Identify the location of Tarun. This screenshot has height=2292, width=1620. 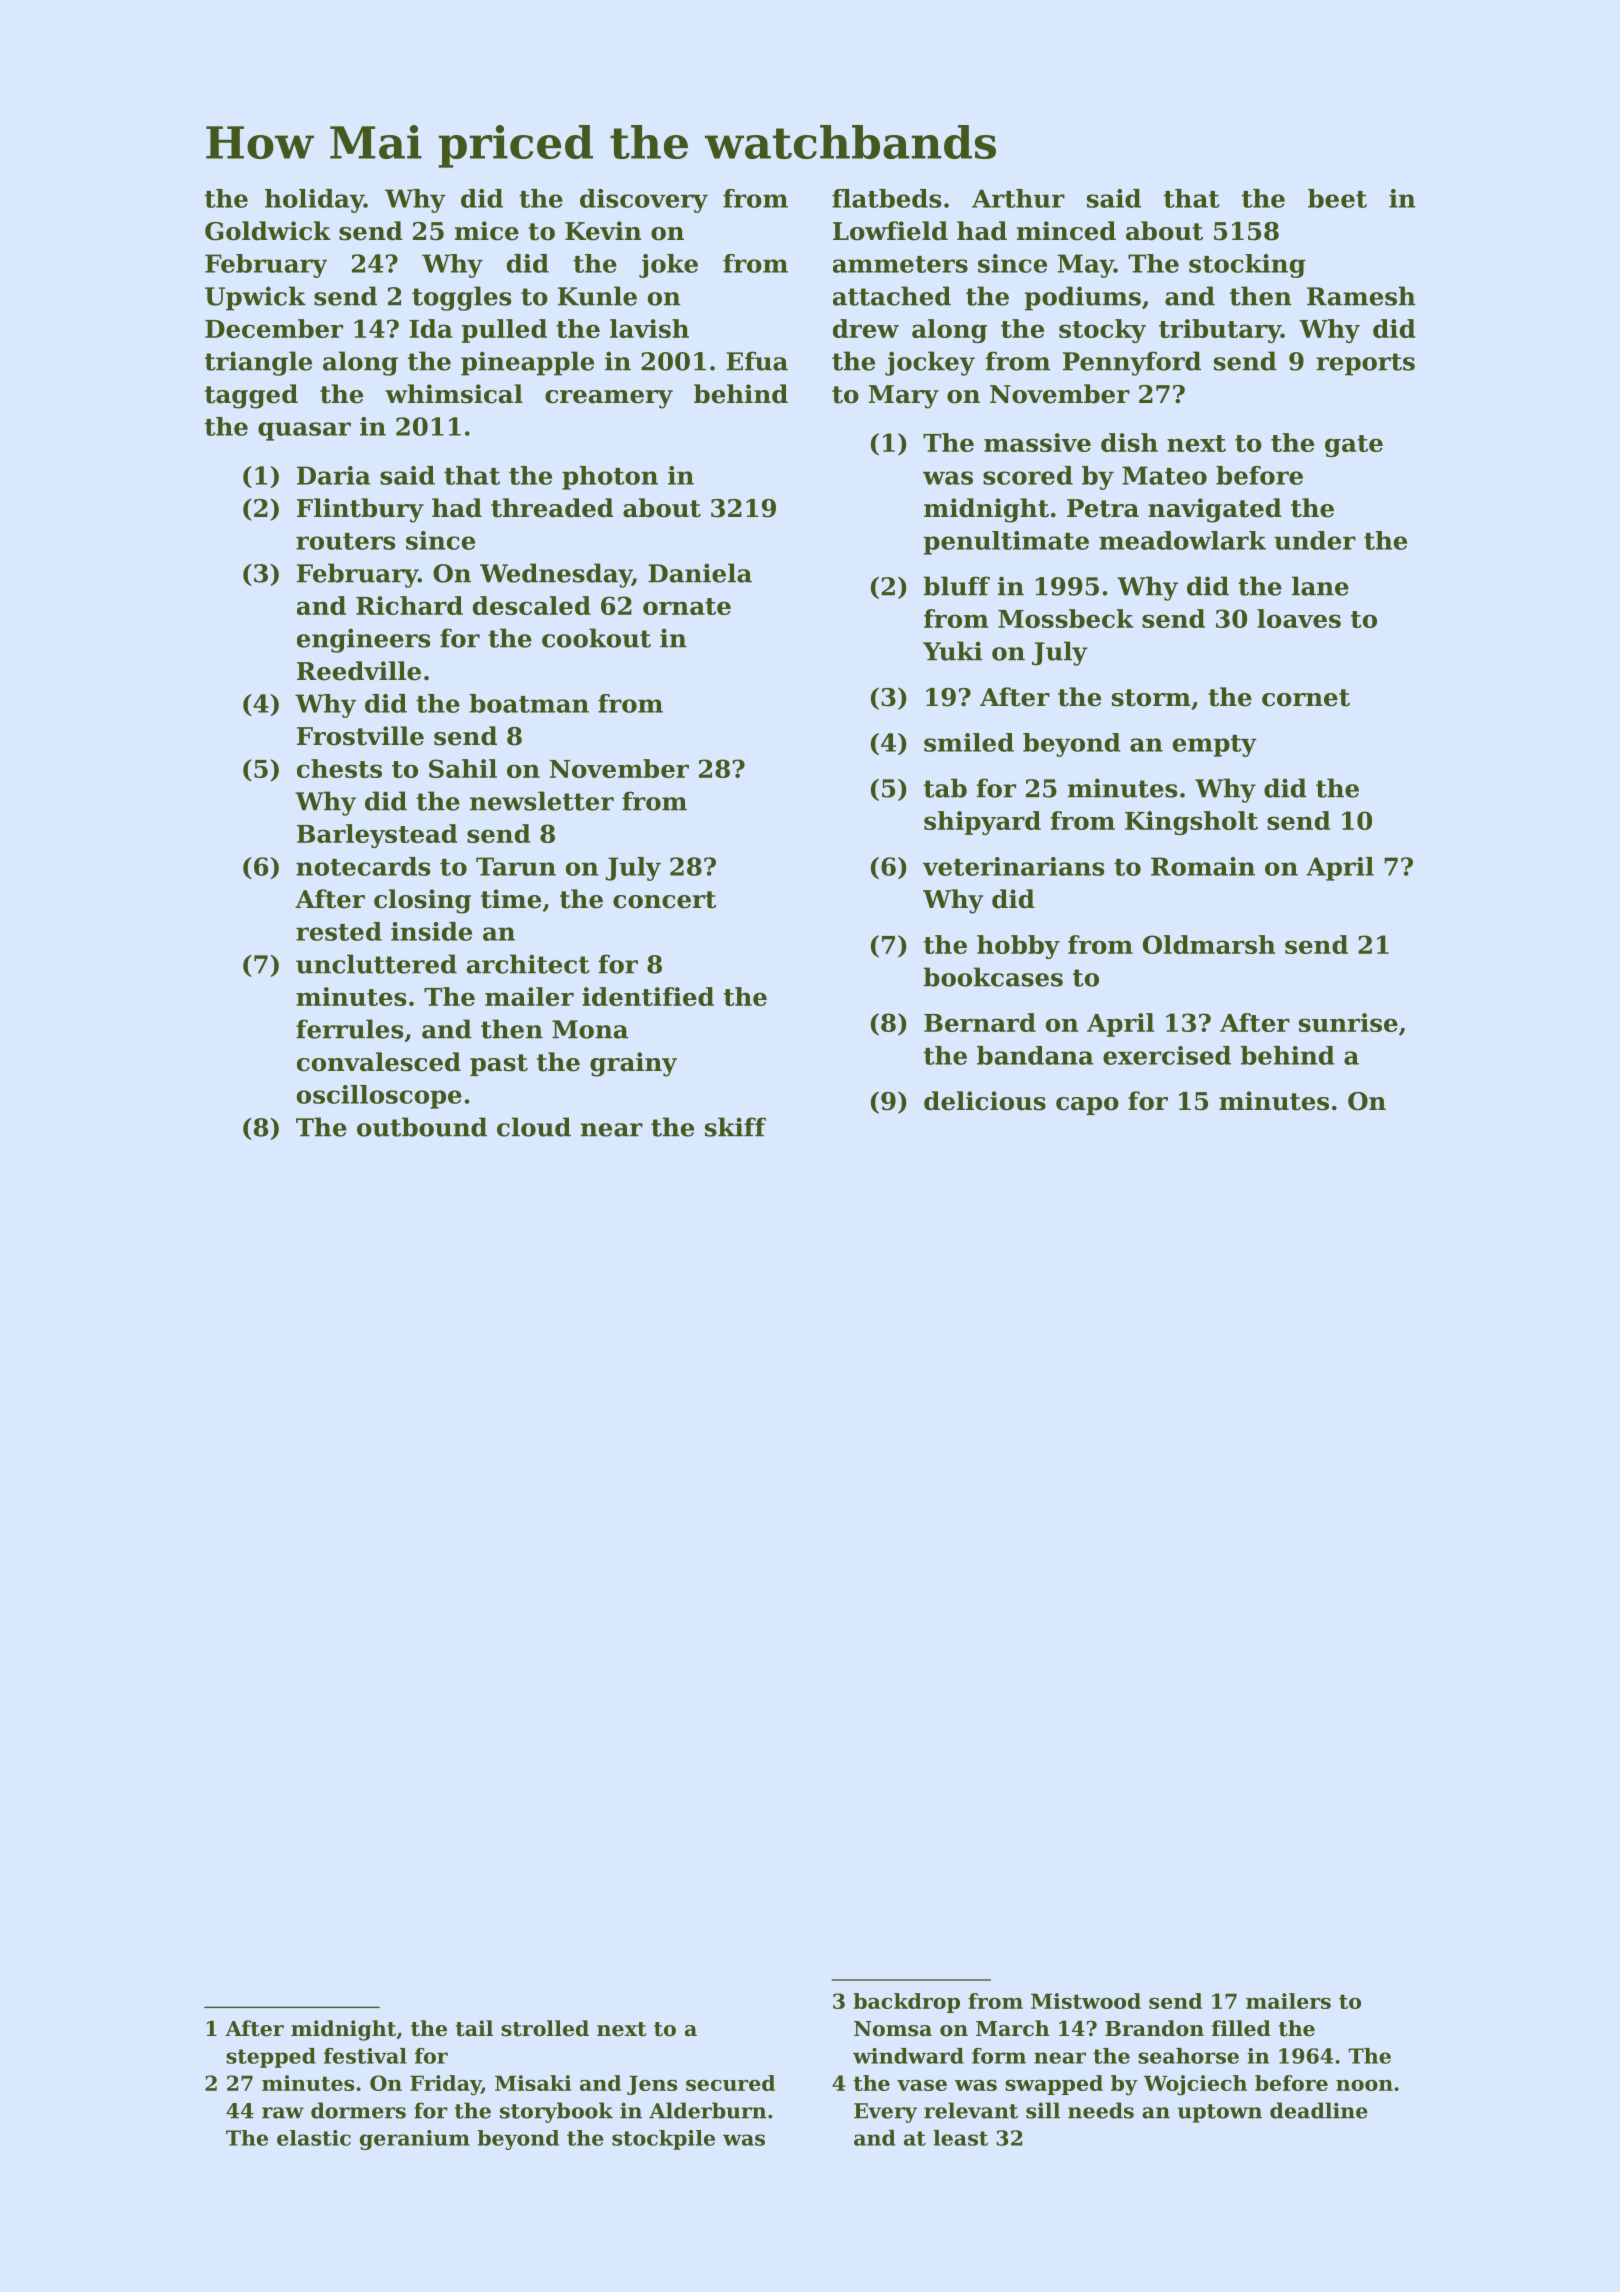
(516, 866).
